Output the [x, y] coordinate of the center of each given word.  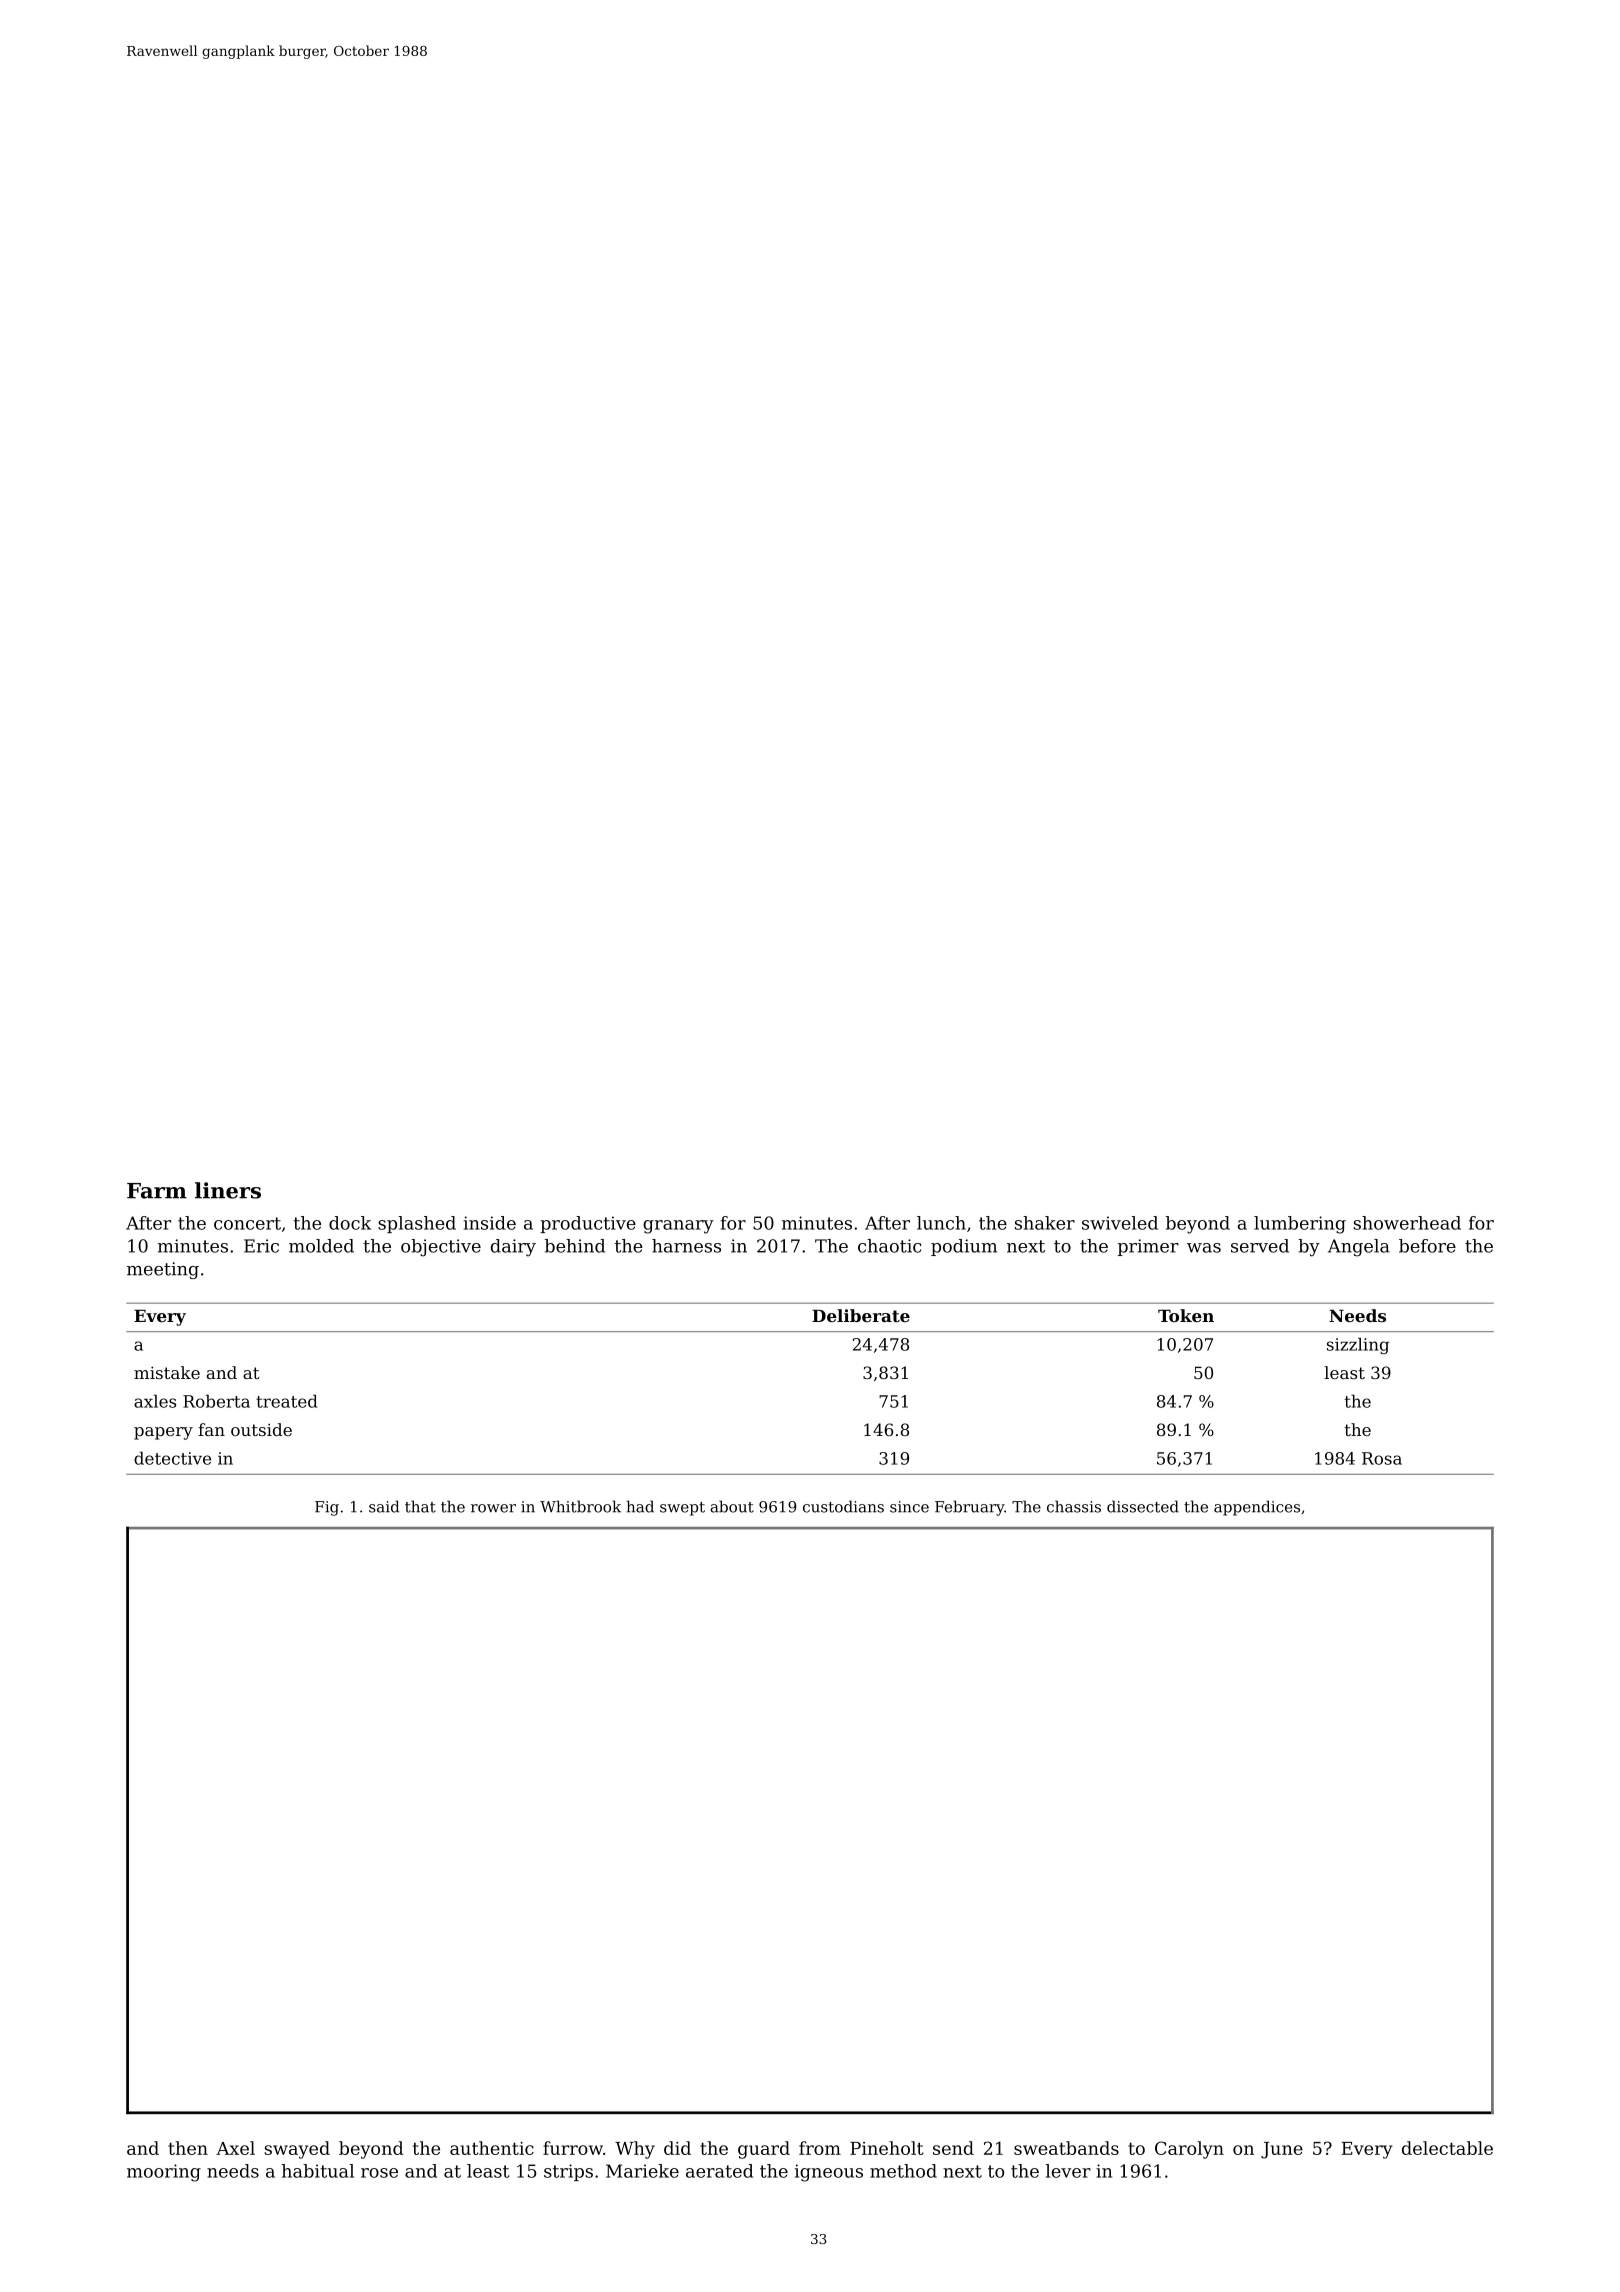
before [1427, 1246]
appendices [1257, 1508]
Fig [327, 1508]
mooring [164, 2173]
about [732, 1506]
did [677, 2148]
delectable [1447, 2148]
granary [678, 1227]
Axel [235, 2148]
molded [321, 1246]
